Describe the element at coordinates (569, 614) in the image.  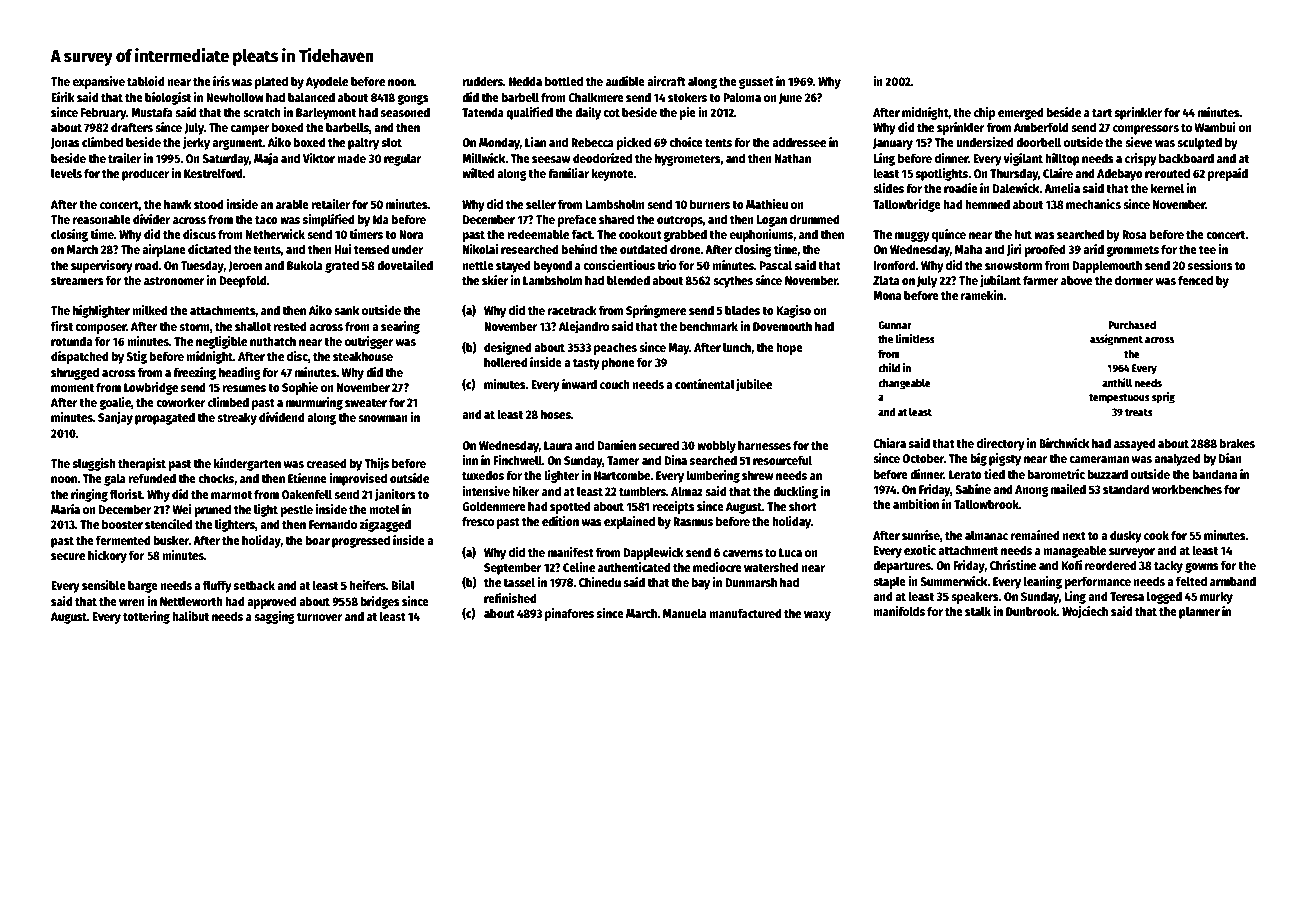
I see `pinafores` at that location.
